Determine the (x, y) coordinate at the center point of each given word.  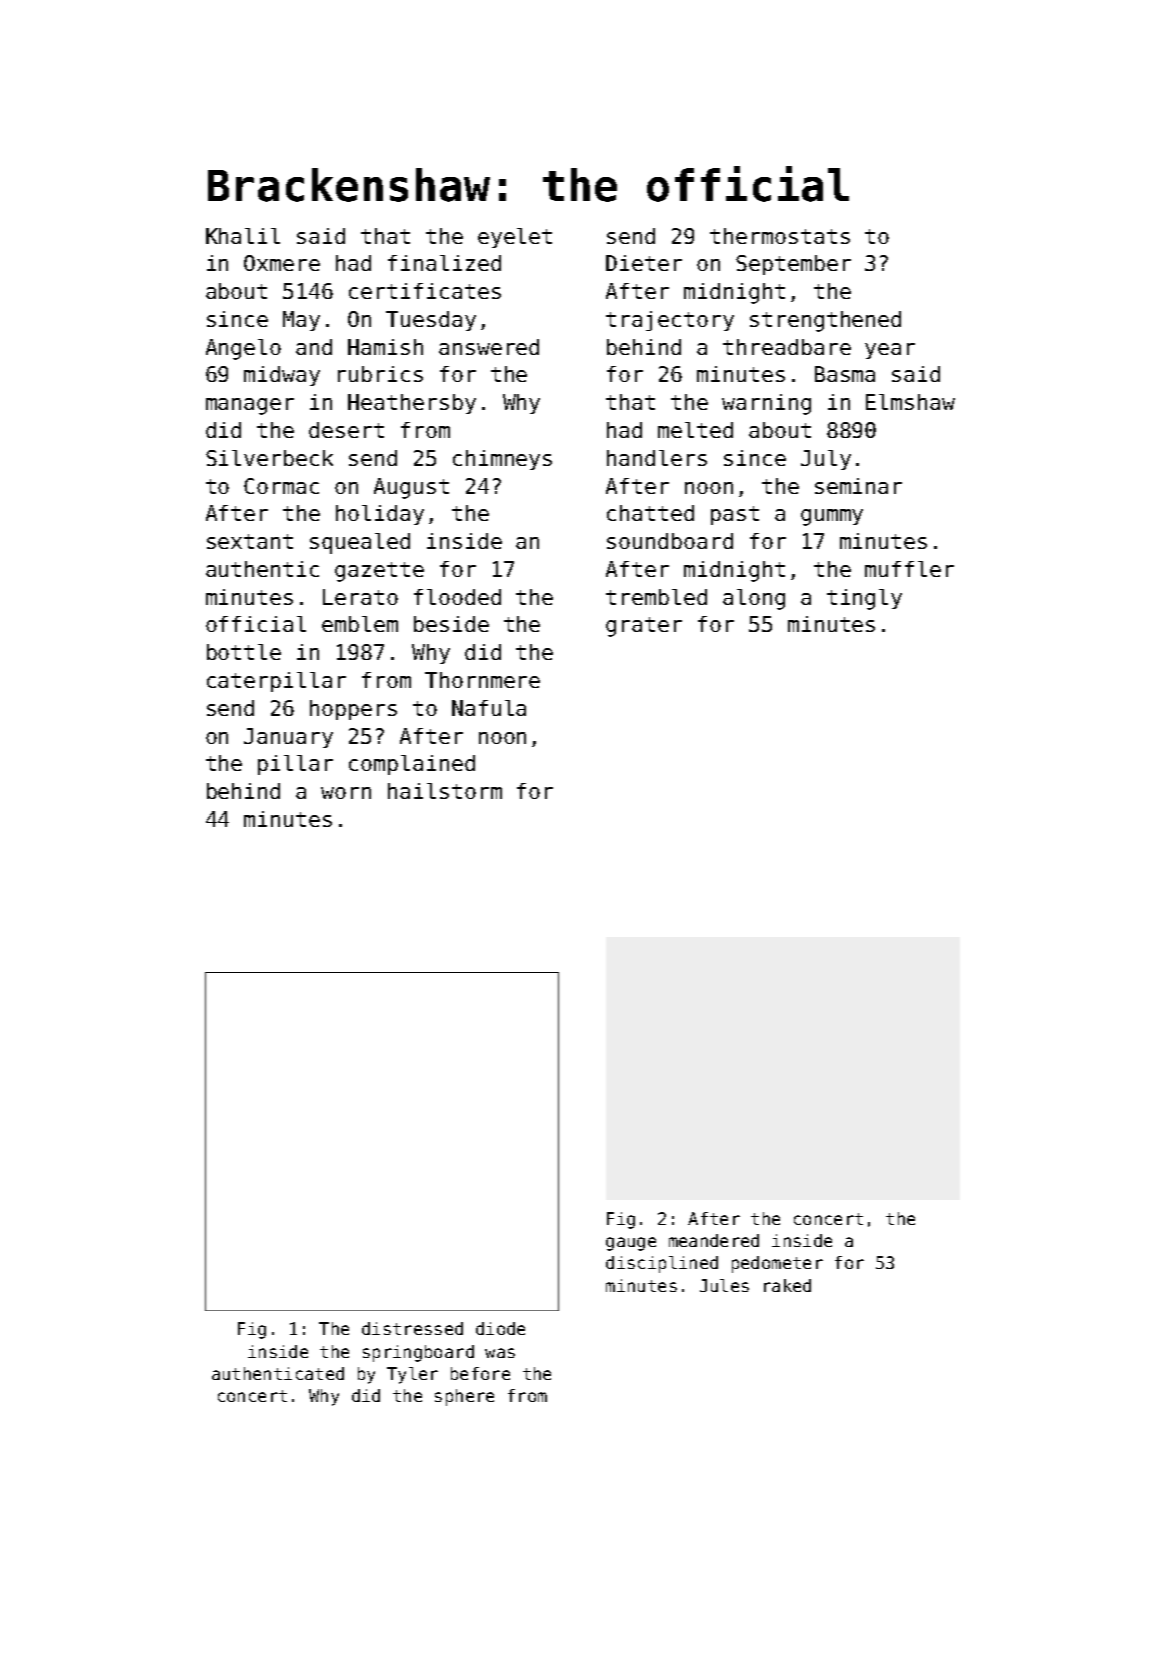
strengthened (825, 321)
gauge (631, 1244)
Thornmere (482, 680)
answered (489, 347)
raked (787, 1285)
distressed (412, 1328)
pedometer (777, 1264)
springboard (418, 1353)
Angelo (243, 349)
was (500, 1353)
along (754, 599)
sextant (250, 541)
